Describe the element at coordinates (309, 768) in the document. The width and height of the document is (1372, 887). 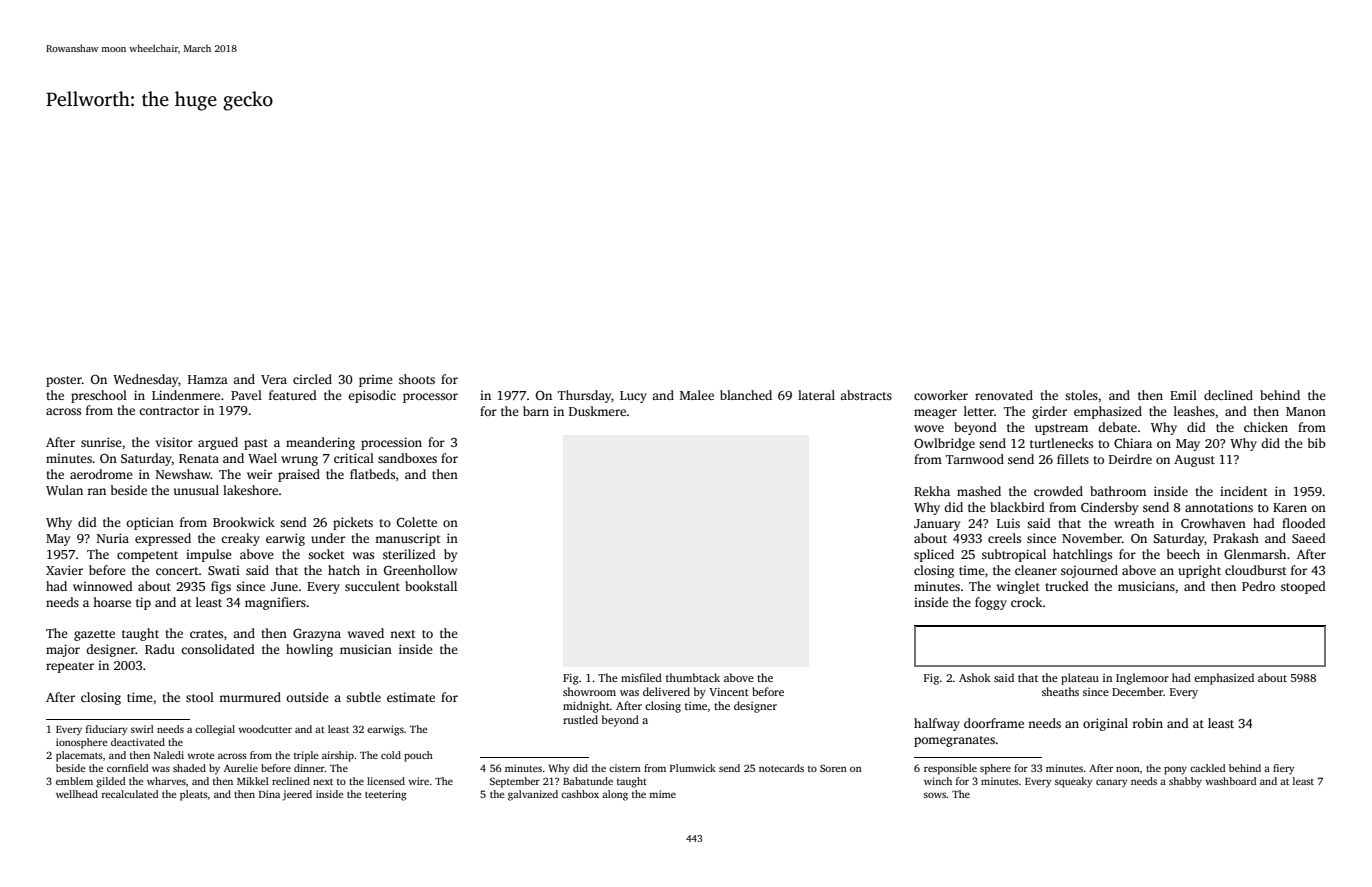
I see `dinner` at that location.
